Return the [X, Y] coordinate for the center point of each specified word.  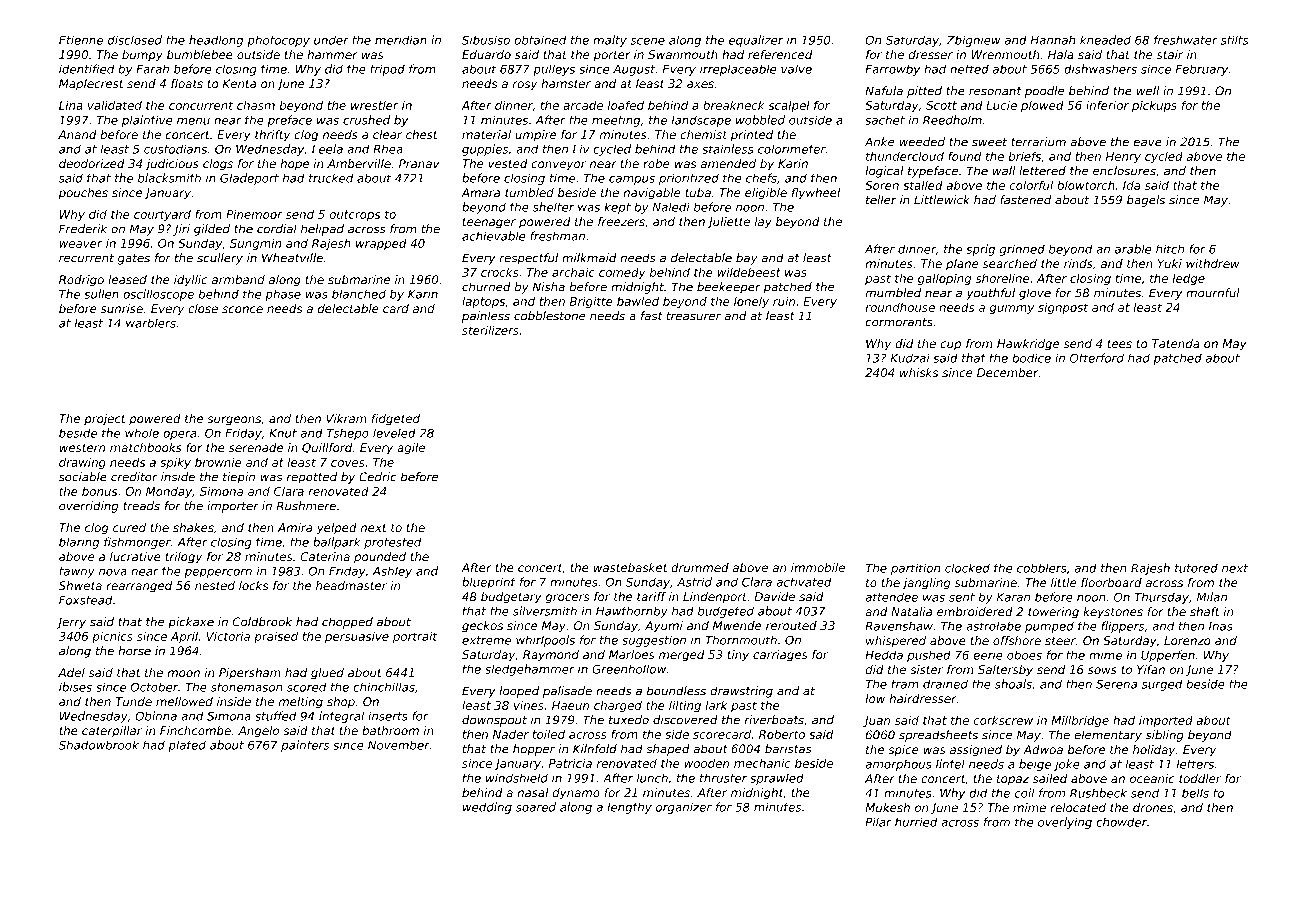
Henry [1123, 157]
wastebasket [631, 567]
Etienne [81, 40]
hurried [916, 822]
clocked [967, 568]
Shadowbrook [99, 745]
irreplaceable [738, 70]
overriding [88, 507]
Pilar [878, 822]
